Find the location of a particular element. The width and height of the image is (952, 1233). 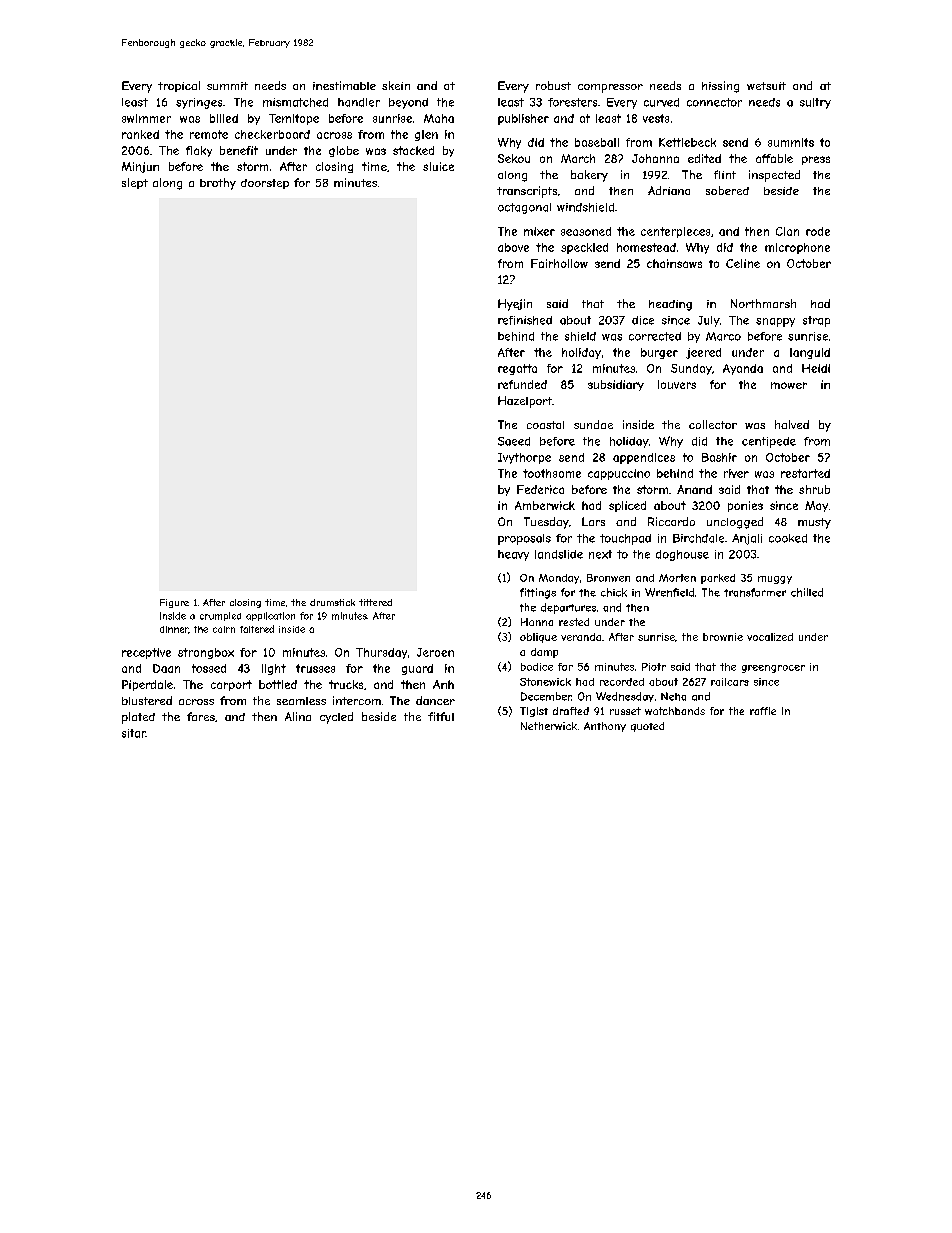

halved is located at coordinates (792, 424).
